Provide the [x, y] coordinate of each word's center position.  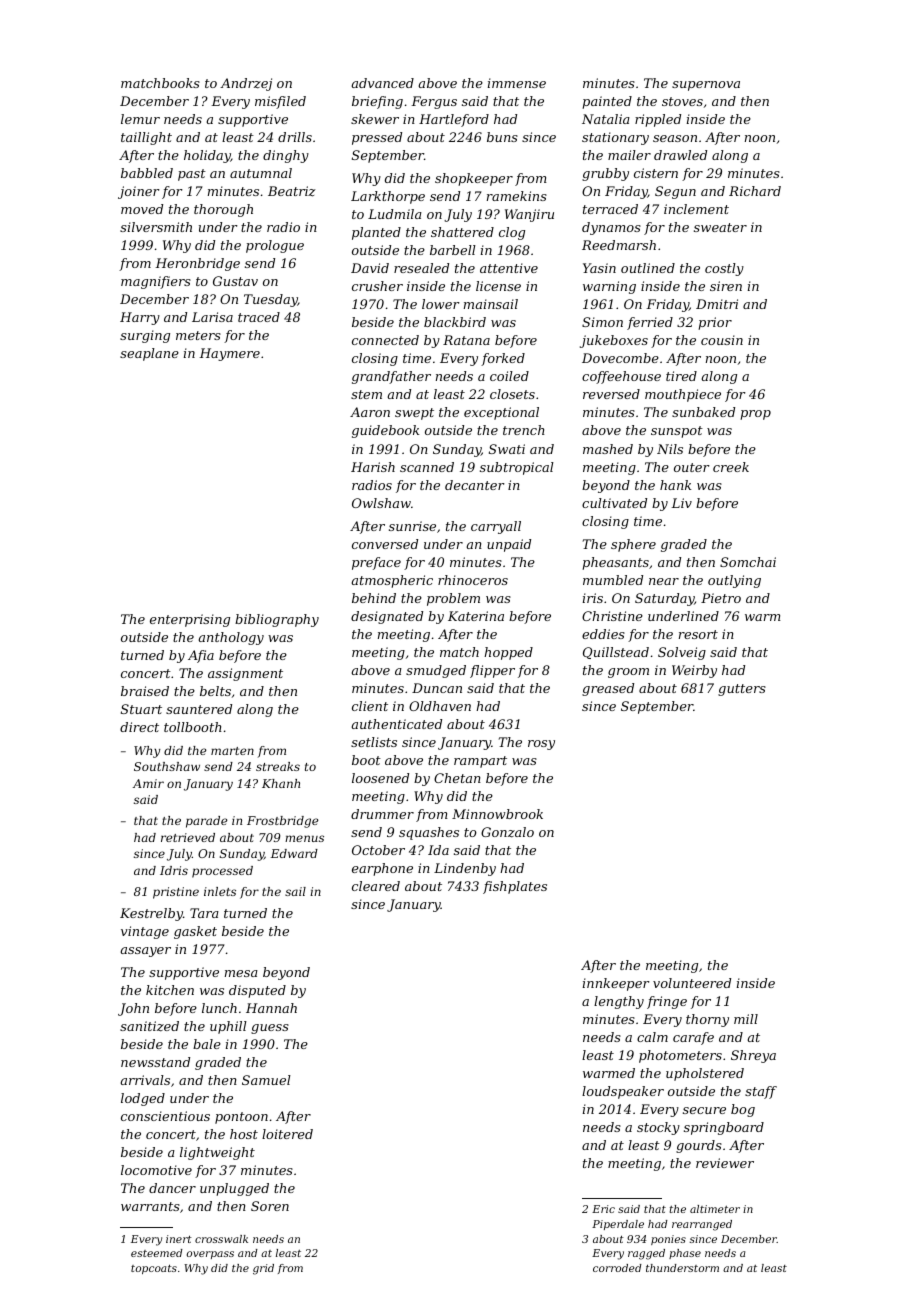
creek [731, 467]
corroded [617, 1268]
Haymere [229, 354]
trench [524, 430]
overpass [210, 1255]
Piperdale [618, 1225]
